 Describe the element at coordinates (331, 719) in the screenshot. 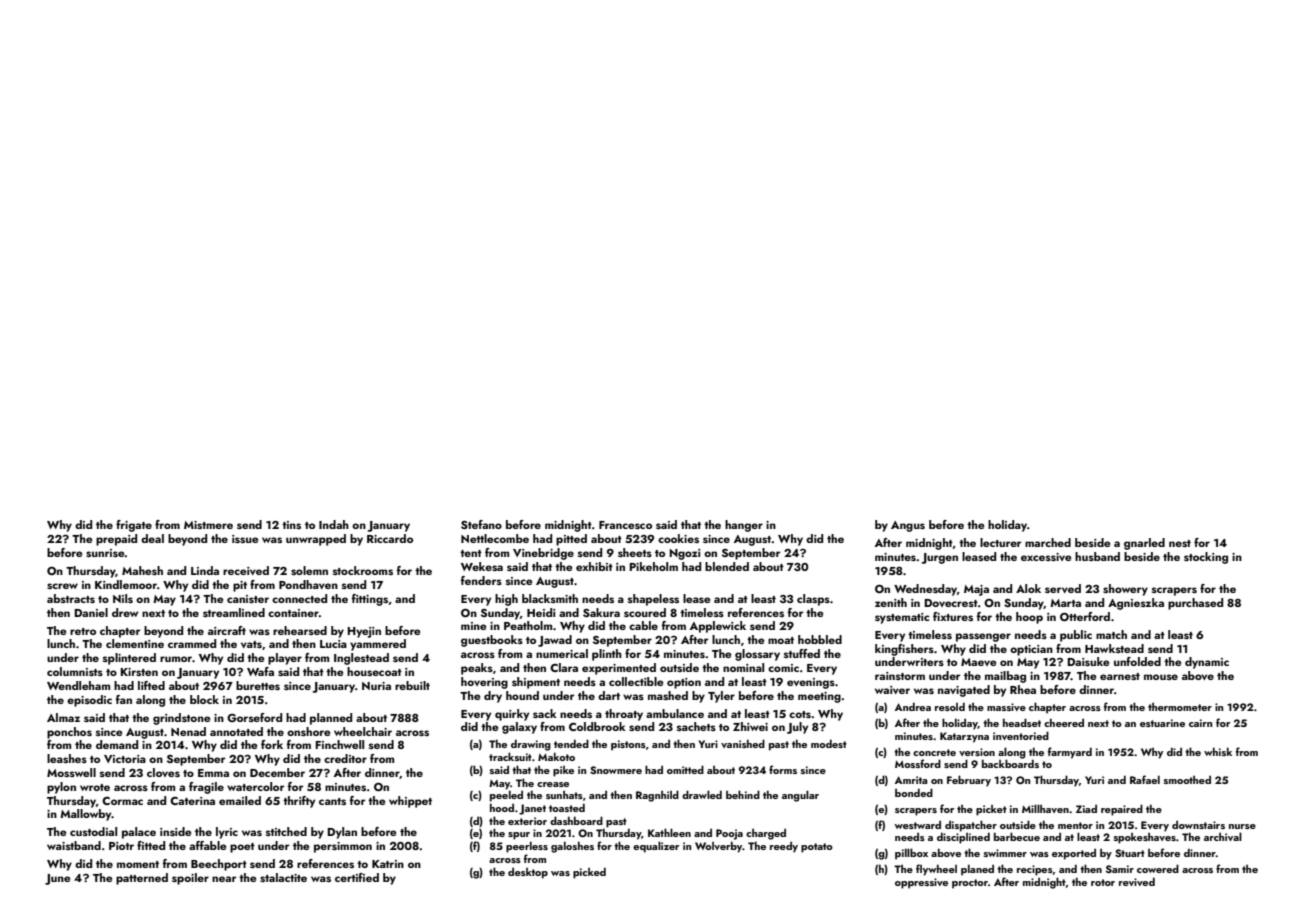

I see `planned` at that location.
